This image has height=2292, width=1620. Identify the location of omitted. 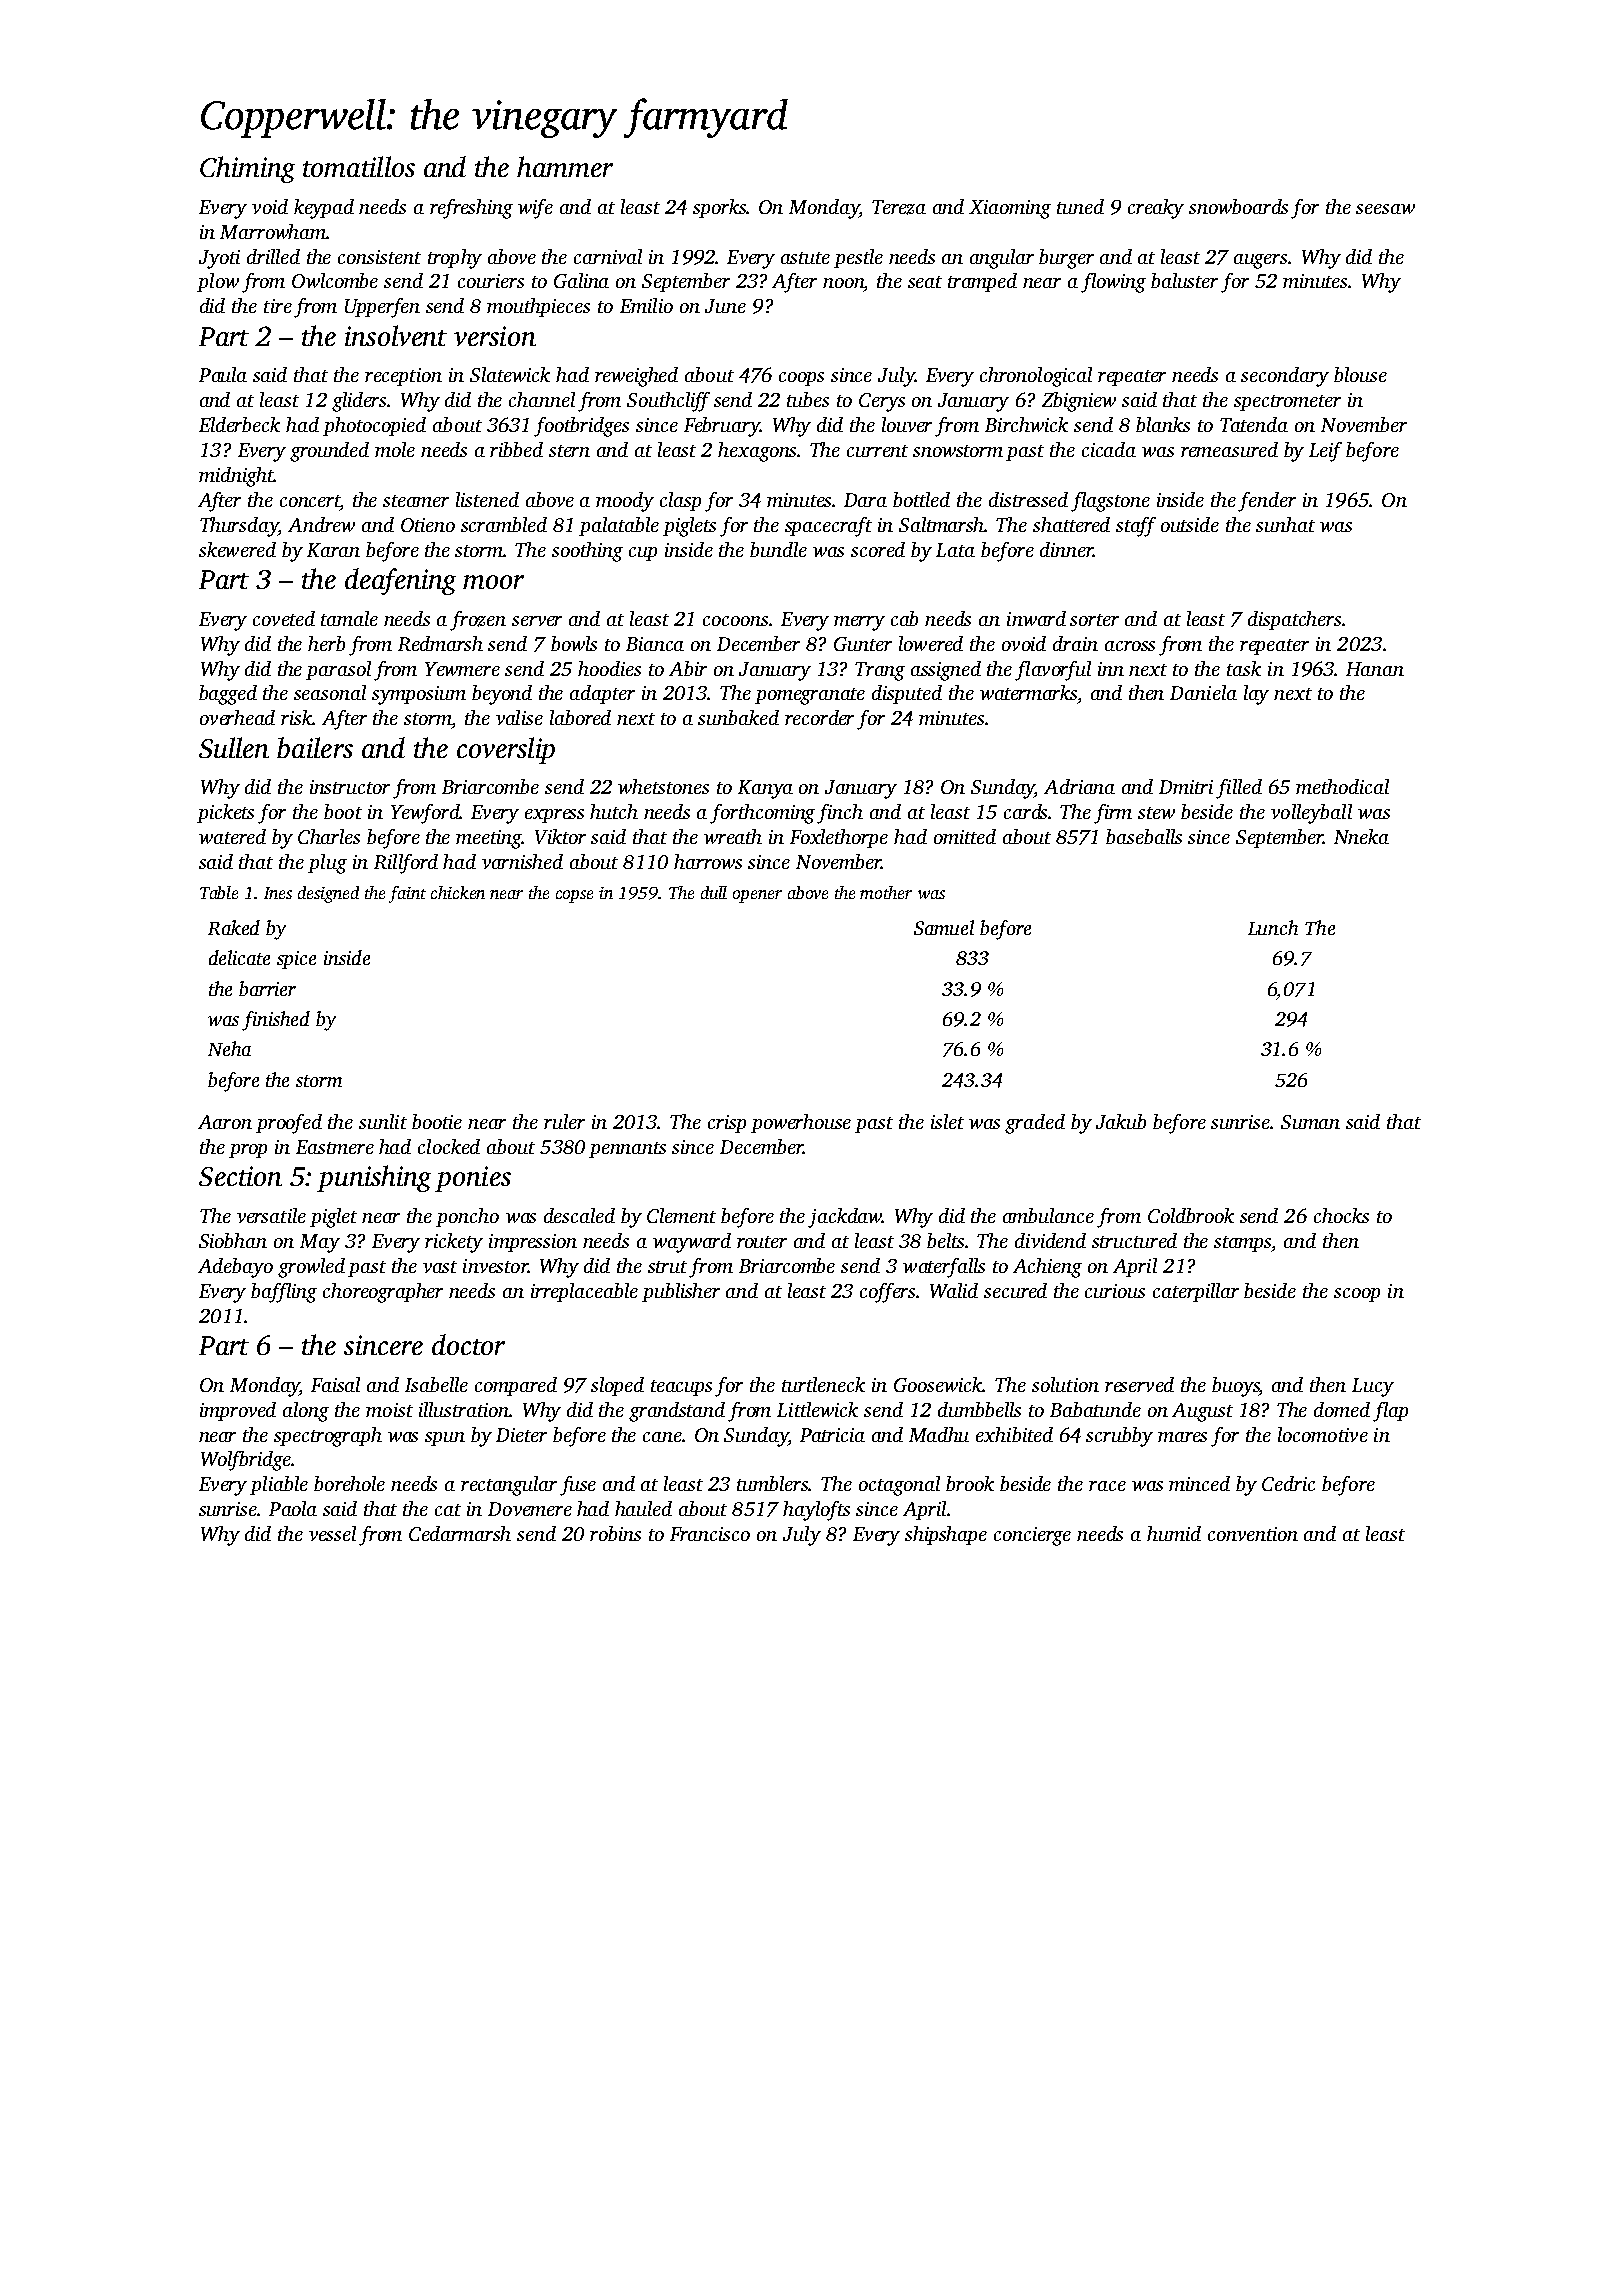
(965, 836).
